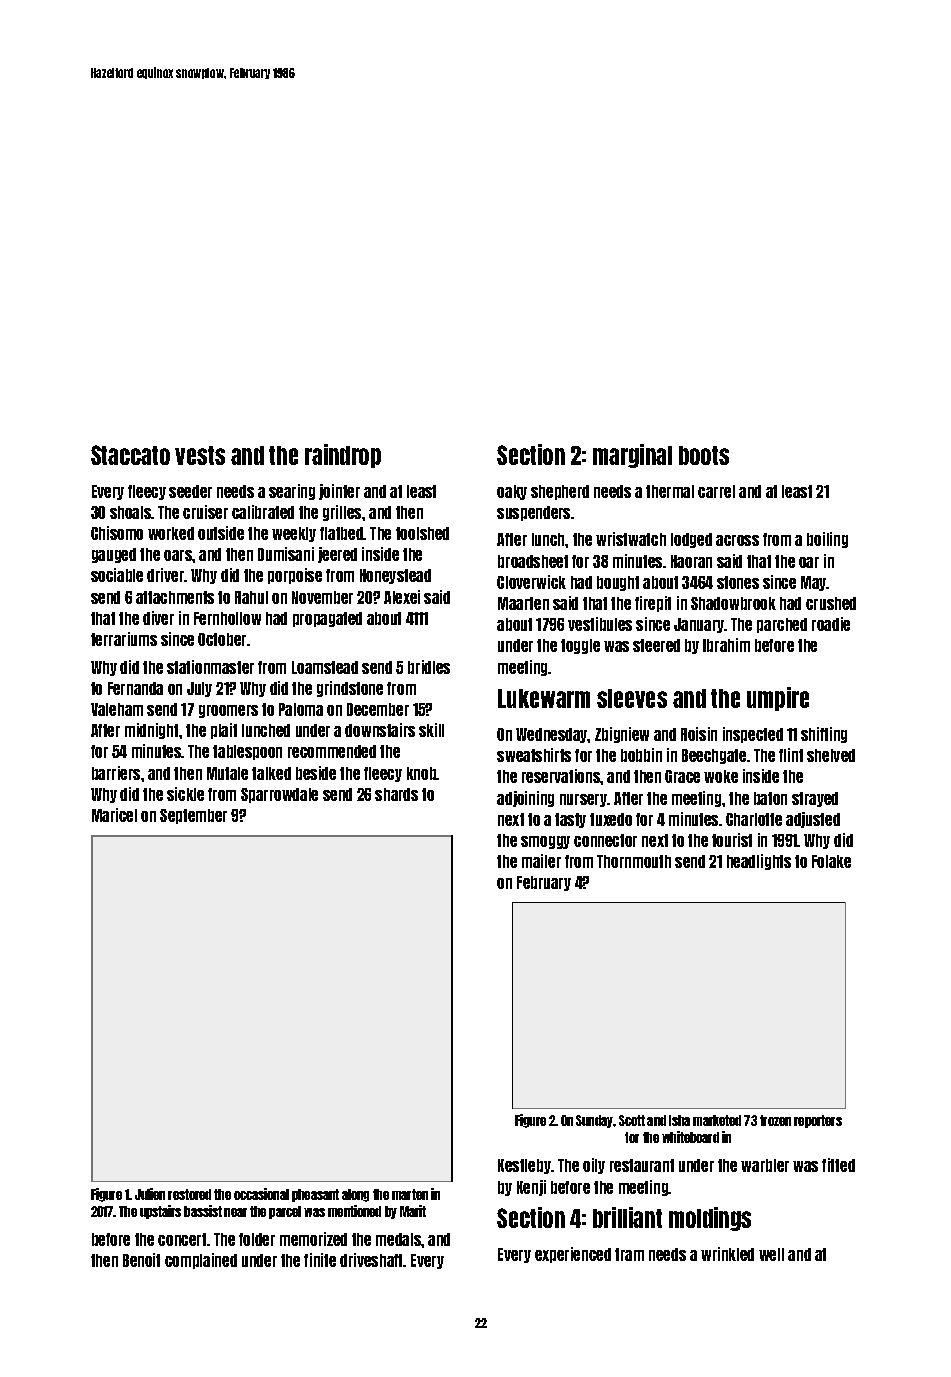  I want to click on tasty, so click(570, 820).
